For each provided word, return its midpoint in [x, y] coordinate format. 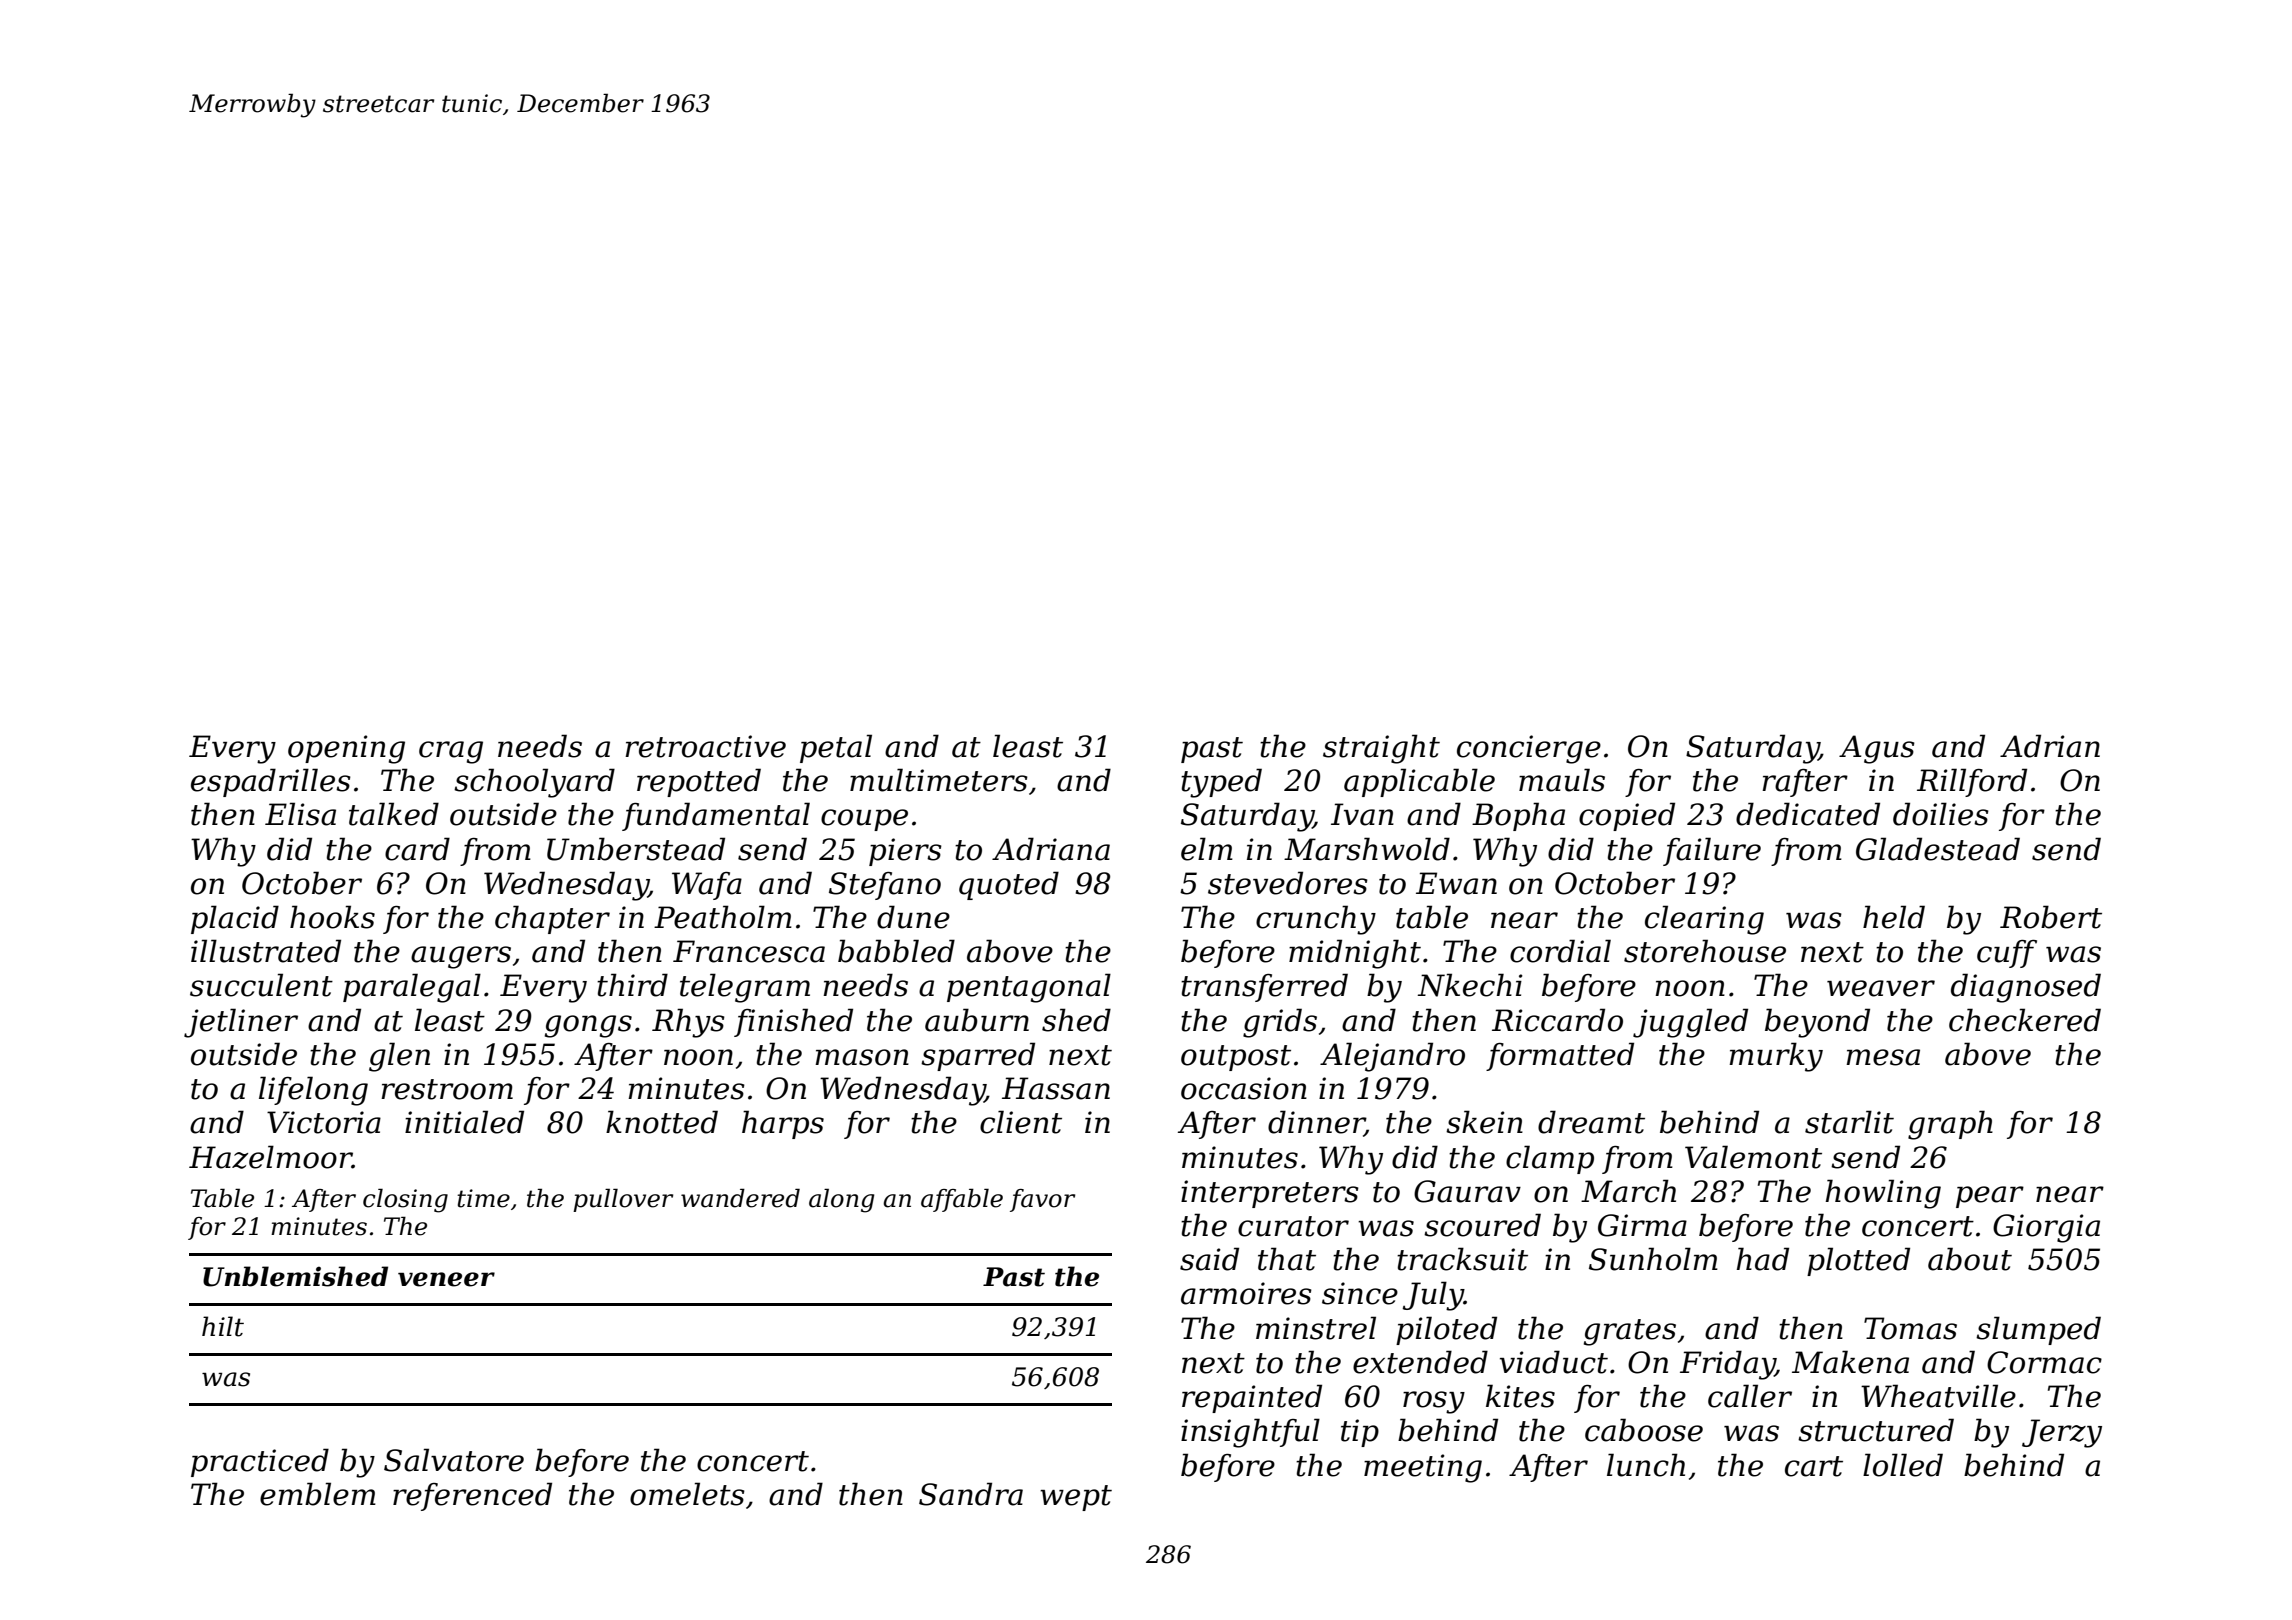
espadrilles [271, 782]
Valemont [1753, 1157]
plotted [1858, 1261]
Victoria [324, 1122]
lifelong [313, 1091]
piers [905, 852]
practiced [260, 1462]
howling [1883, 1194]
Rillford [1972, 782]
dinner [1316, 1123]
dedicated [1808, 814]
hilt [223, 1326]
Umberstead [636, 849]
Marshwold [1367, 849]
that [1287, 1259]
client [1021, 1122]
